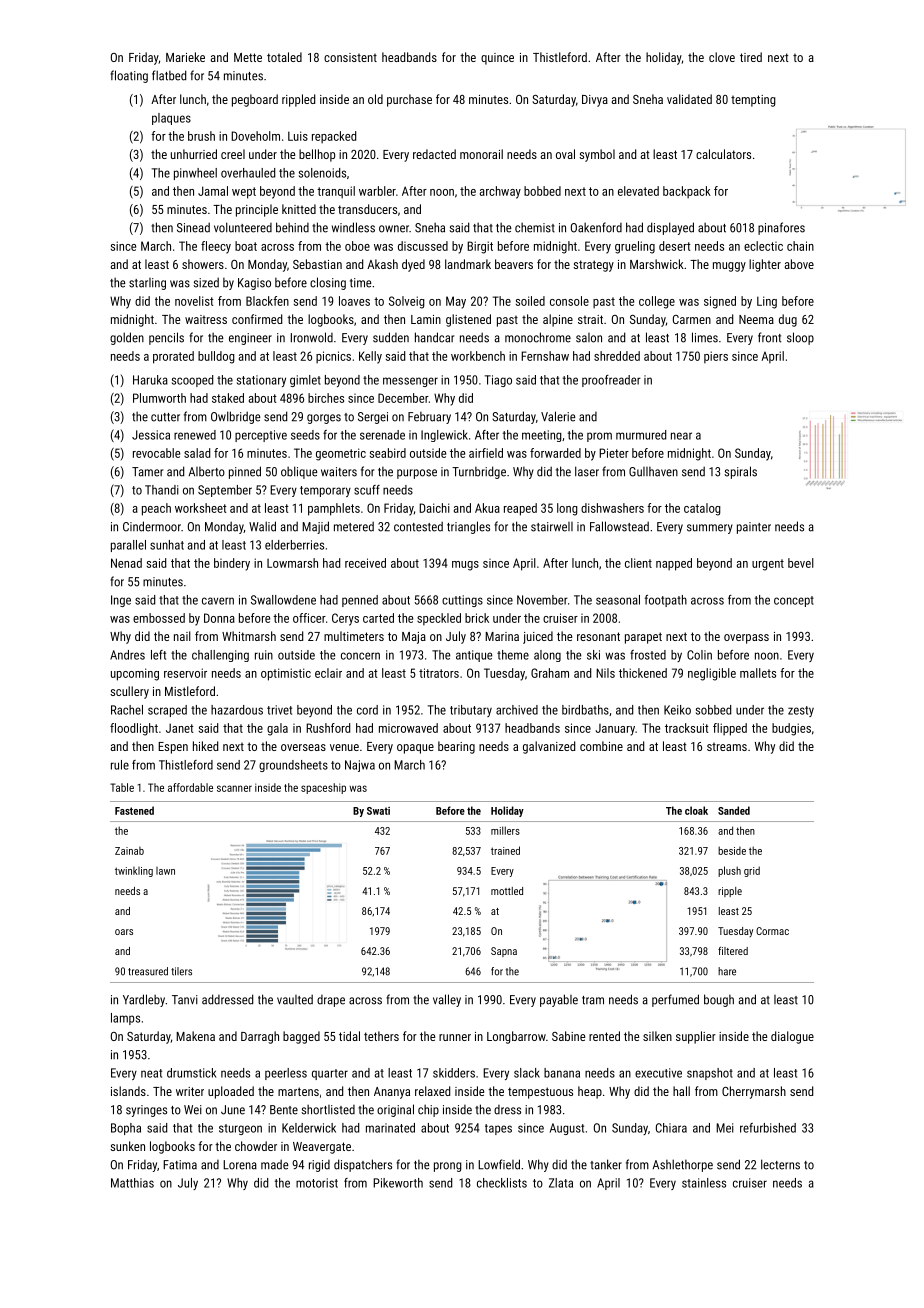  What do you see at coordinates (234, 788) in the screenshot?
I see `scanner` at bounding box center [234, 788].
